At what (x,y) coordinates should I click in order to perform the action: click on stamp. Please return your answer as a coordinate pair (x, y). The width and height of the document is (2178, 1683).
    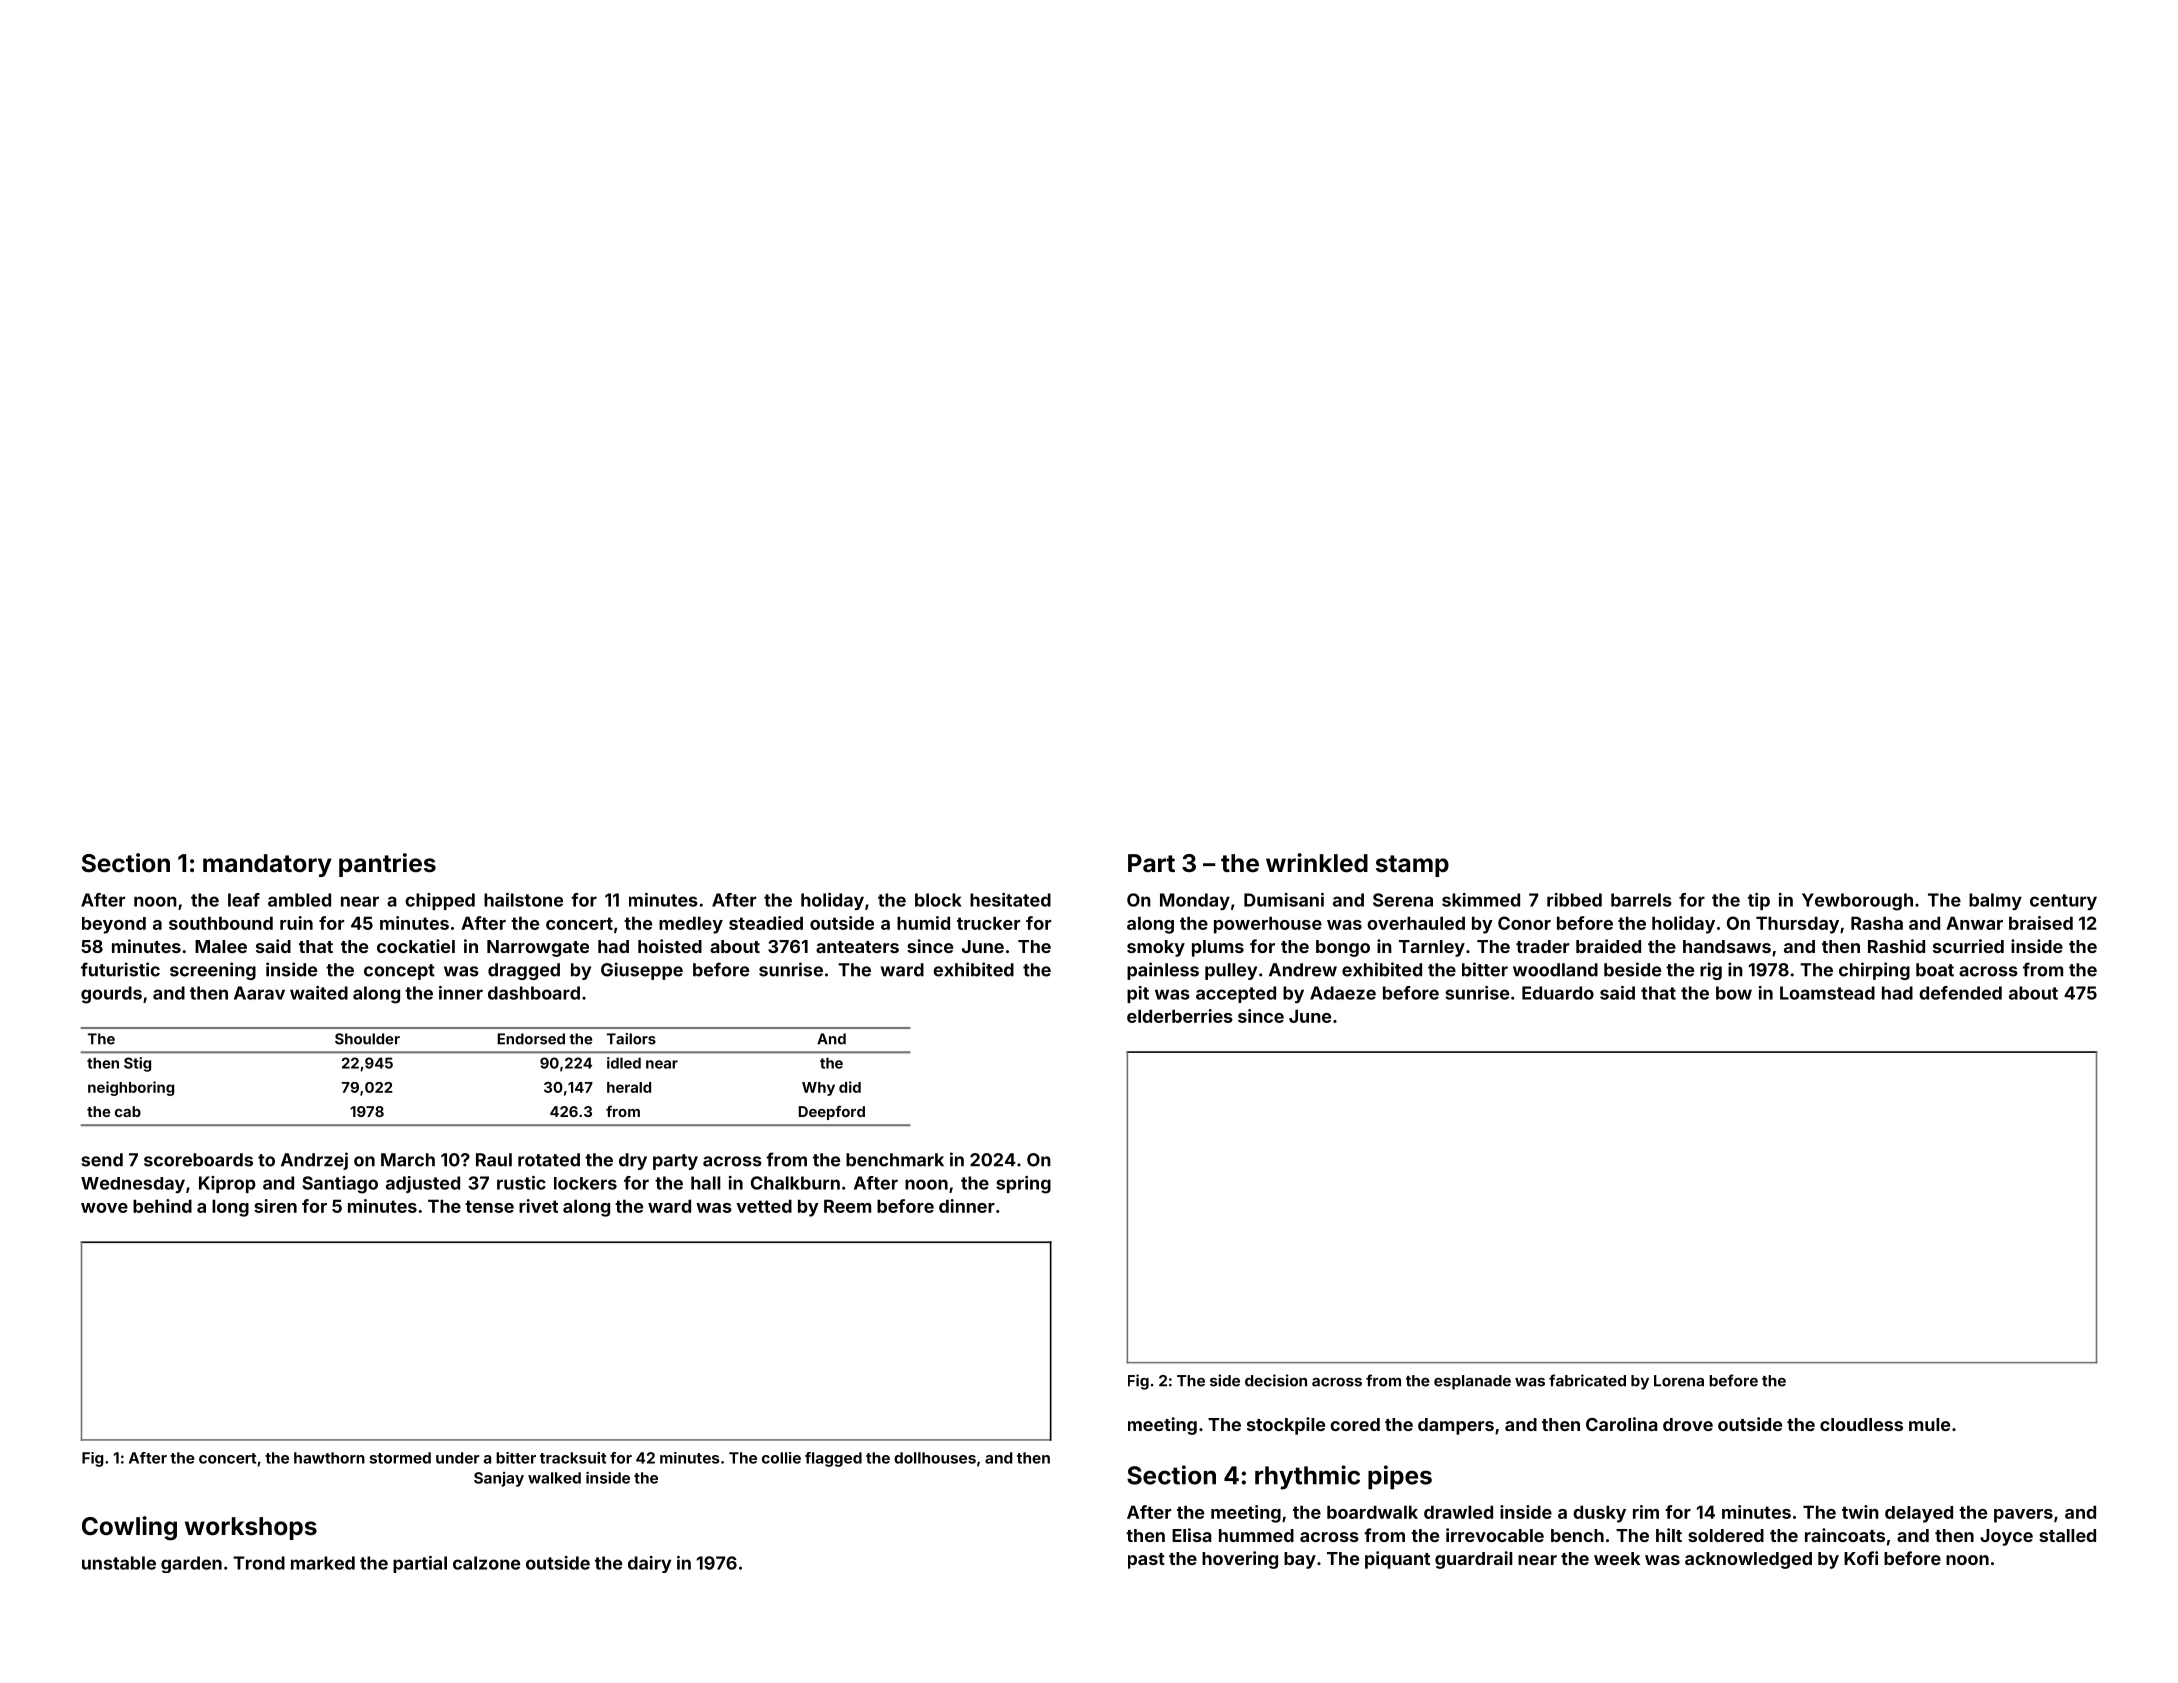
    Looking at the image, I should click on (1412, 866).
